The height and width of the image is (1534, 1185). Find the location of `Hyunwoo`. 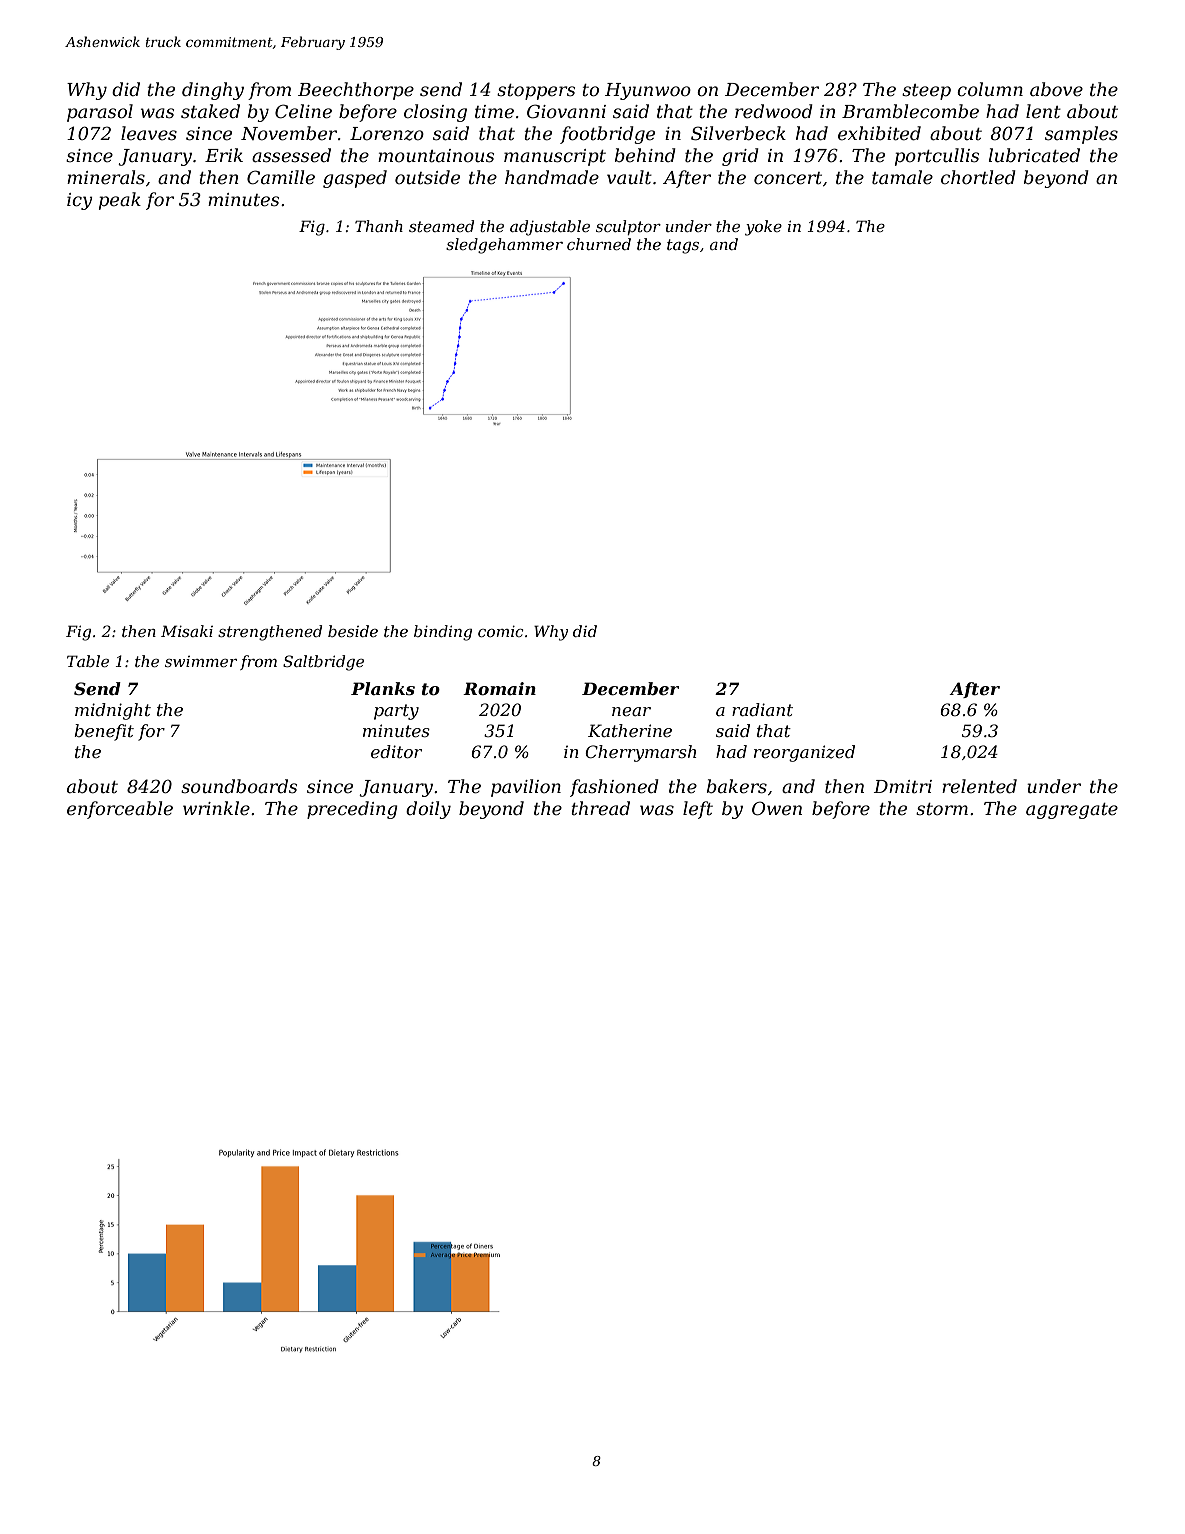

Hyunwoo is located at coordinates (648, 91).
